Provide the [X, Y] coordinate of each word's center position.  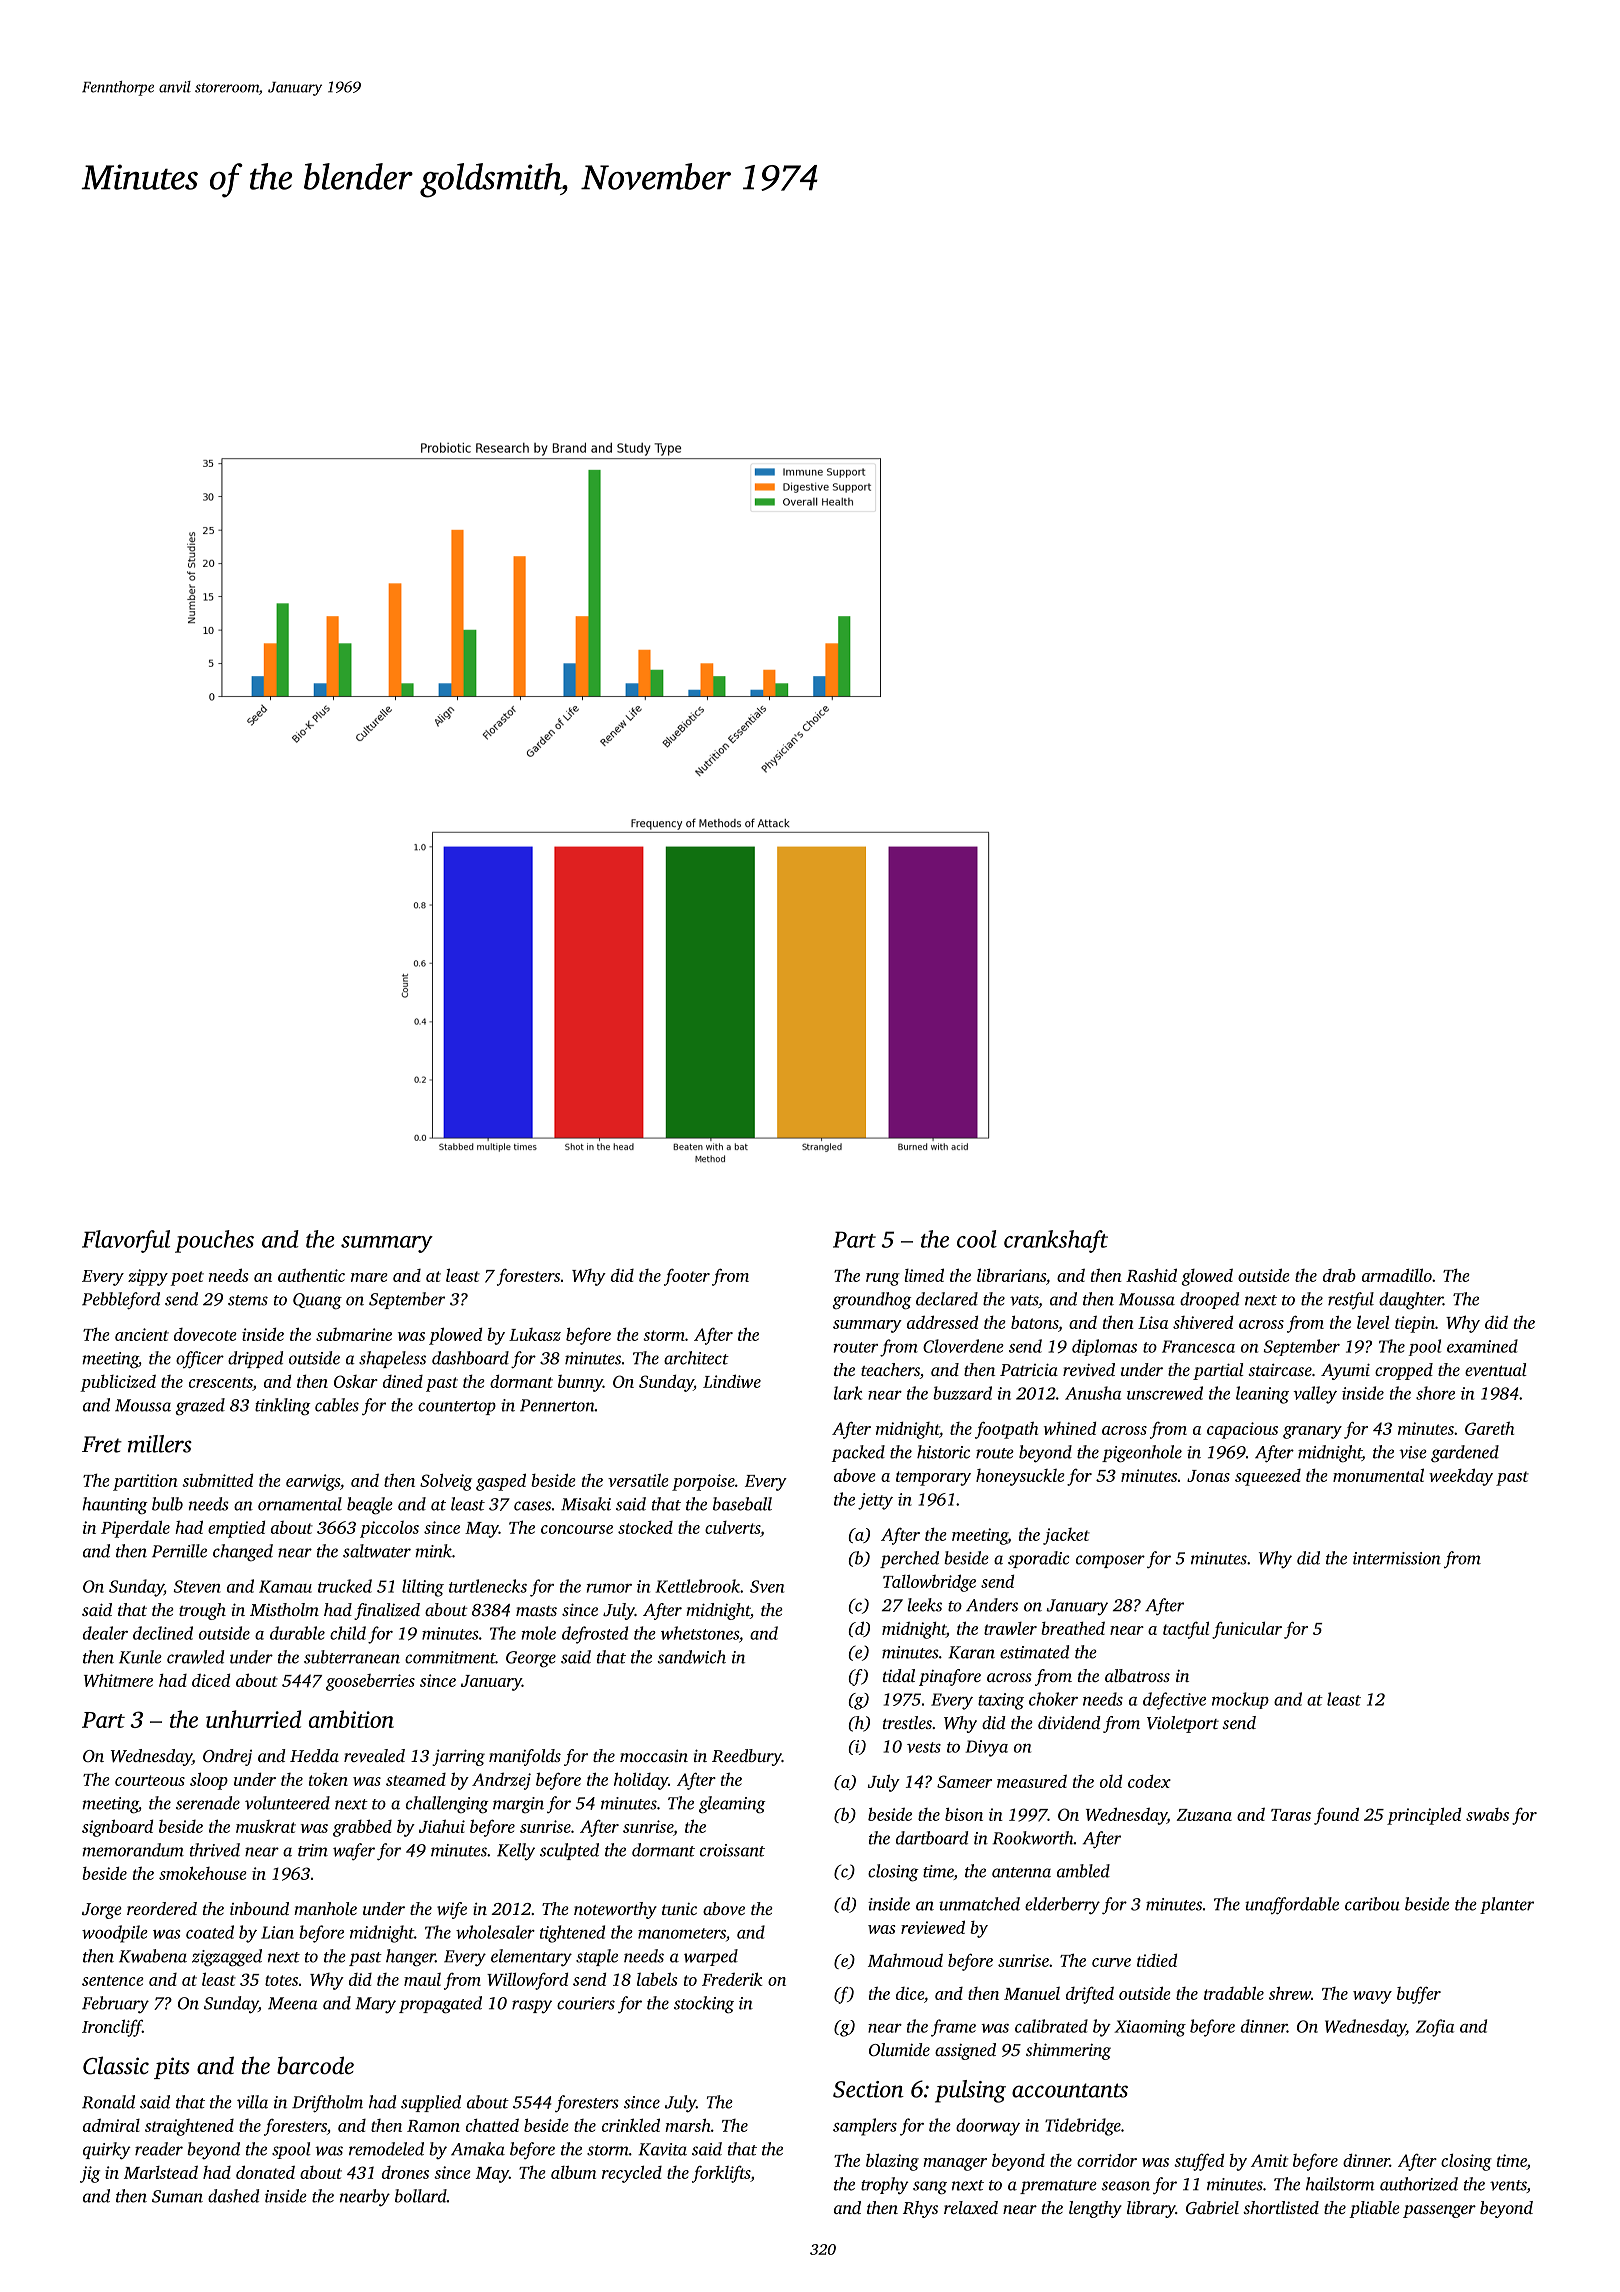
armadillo [1397, 1275]
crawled [195, 1657]
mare [369, 1277]
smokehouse [203, 1873]
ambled [1083, 1871]
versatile [638, 1480]
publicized [118, 1383]
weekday [1461, 1477]
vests [924, 1747]
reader [159, 2149]
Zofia [1435, 2028]
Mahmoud [905, 1960]
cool [977, 1239]
